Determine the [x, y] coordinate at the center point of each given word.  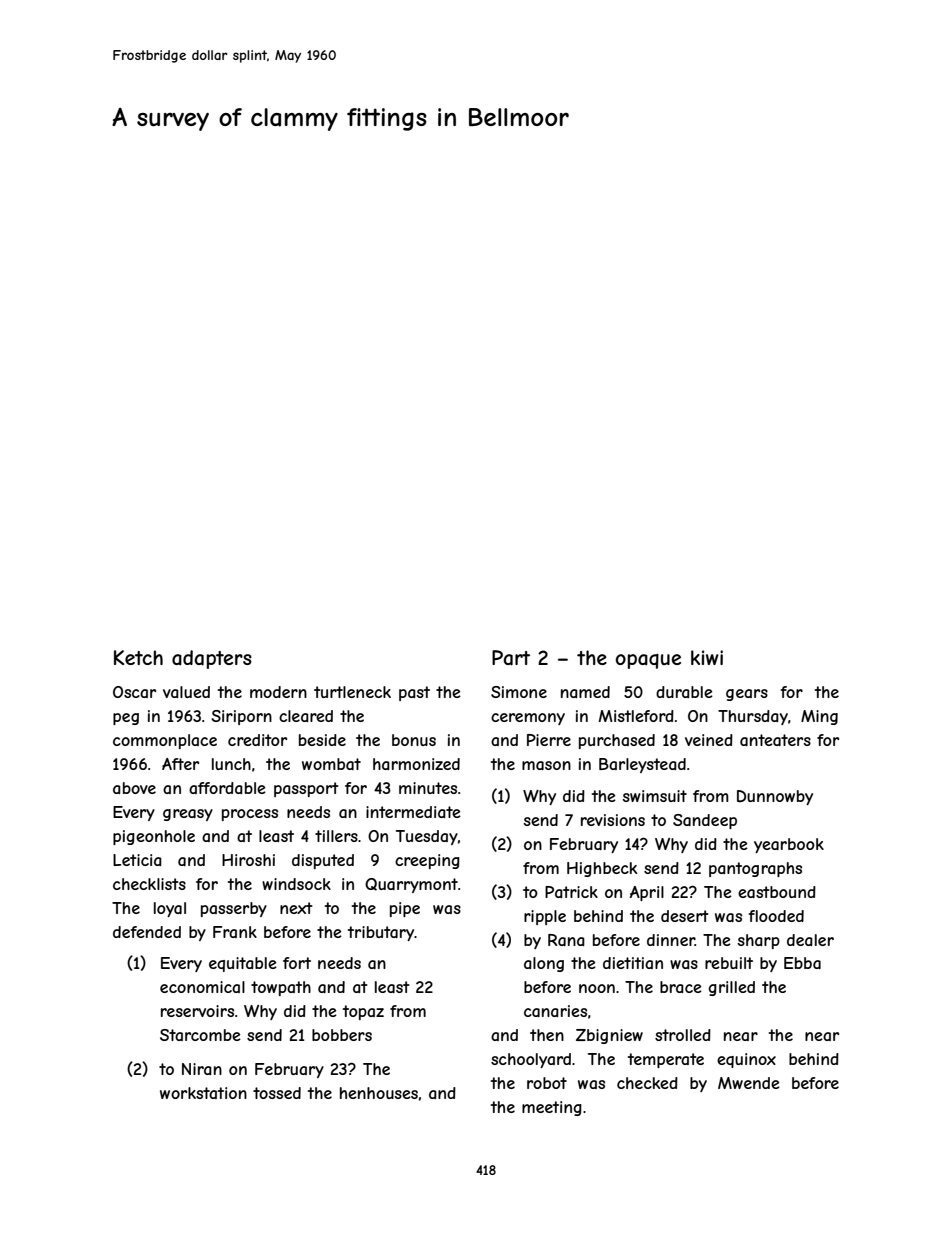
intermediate [413, 812]
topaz [363, 1012]
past [414, 693]
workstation [203, 1093]
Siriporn [241, 717]
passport [306, 789]
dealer [810, 940]
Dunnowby [775, 797]
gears [747, 695]
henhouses [379, 1093]
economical [202, 987]
